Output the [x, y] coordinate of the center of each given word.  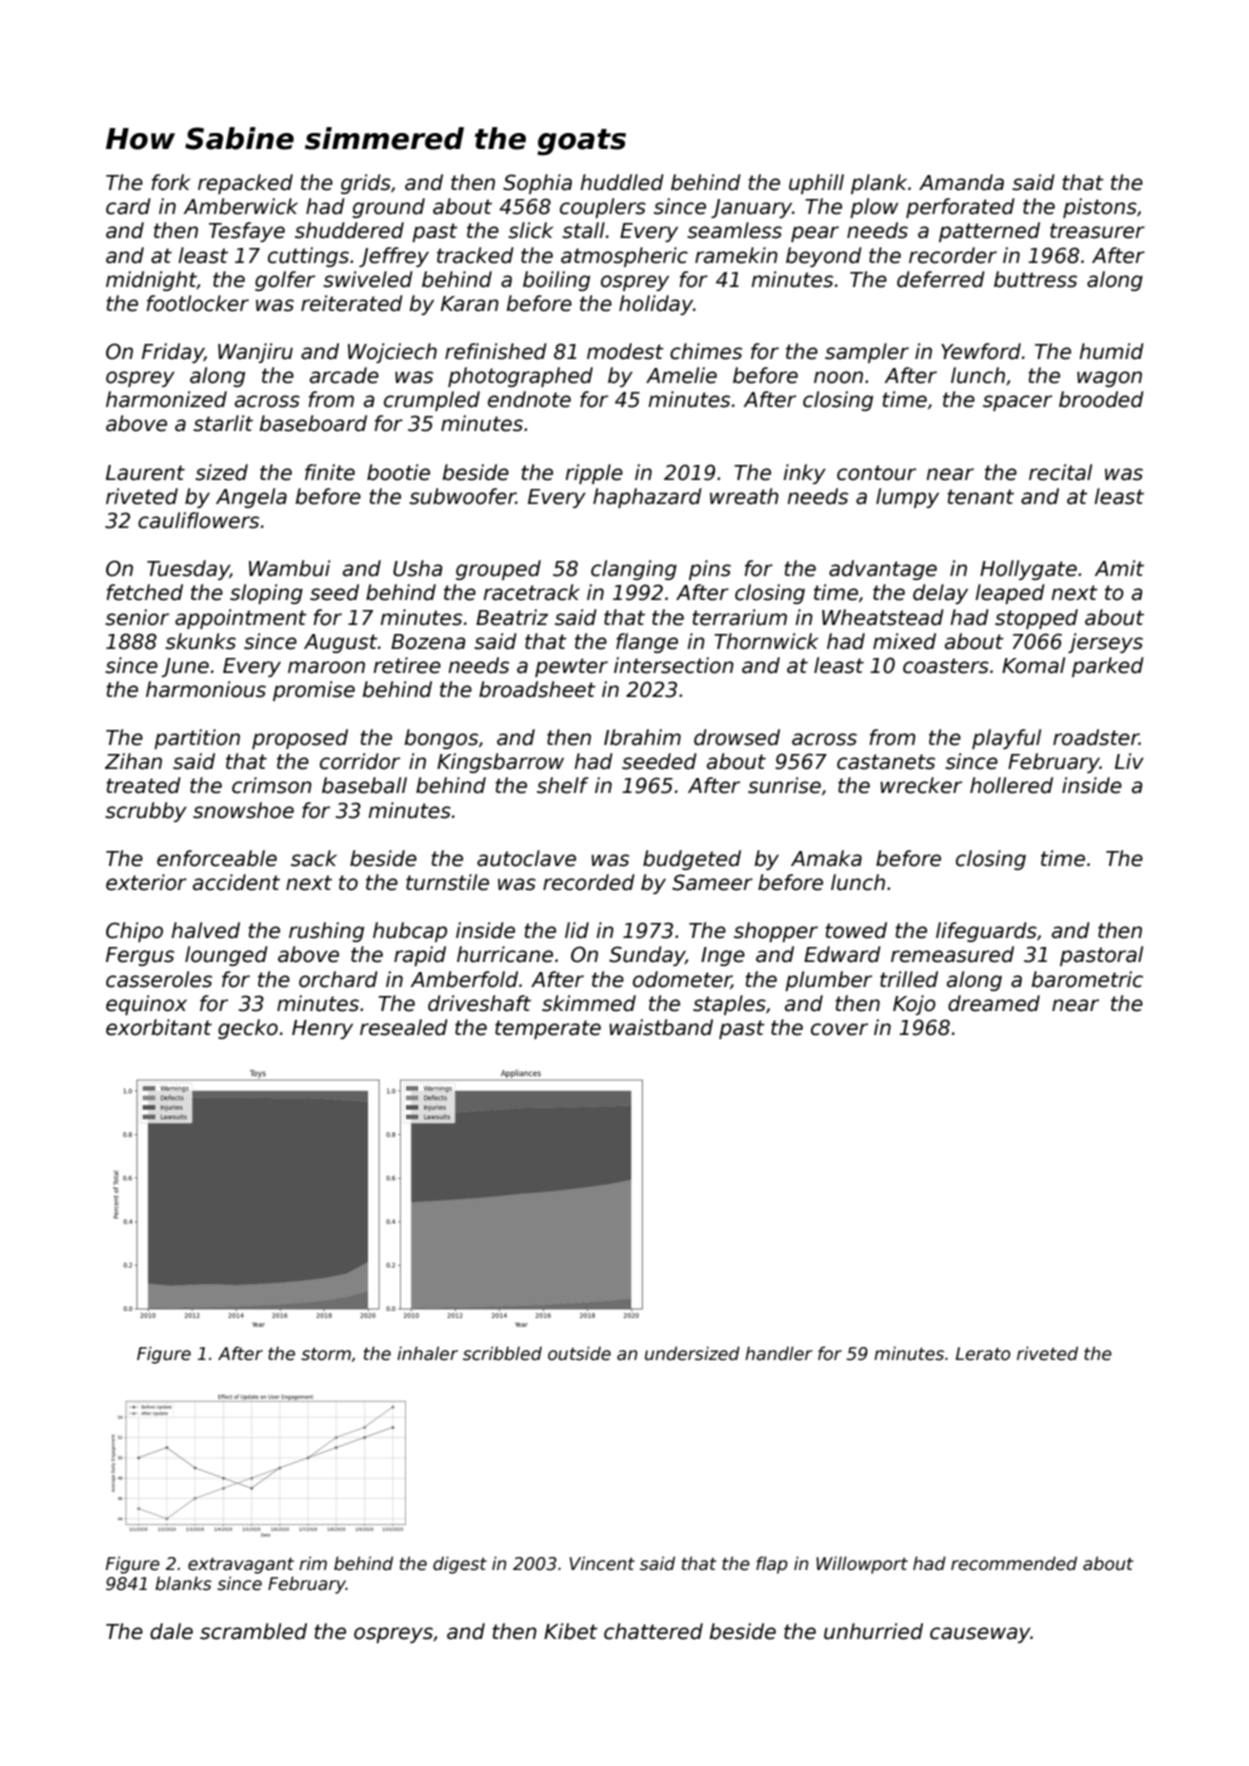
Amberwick [241, 206]
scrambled [253, 1631]
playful [1006, 739]
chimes [706, 351]
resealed [404, 1027]
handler [779, 1353]
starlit [223, 423]
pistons [1100, 208]
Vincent [602, 1563]
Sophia [537, 184]
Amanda [961, 182]
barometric [1087, 979]
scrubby [146, 812]
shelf [563, 785]
